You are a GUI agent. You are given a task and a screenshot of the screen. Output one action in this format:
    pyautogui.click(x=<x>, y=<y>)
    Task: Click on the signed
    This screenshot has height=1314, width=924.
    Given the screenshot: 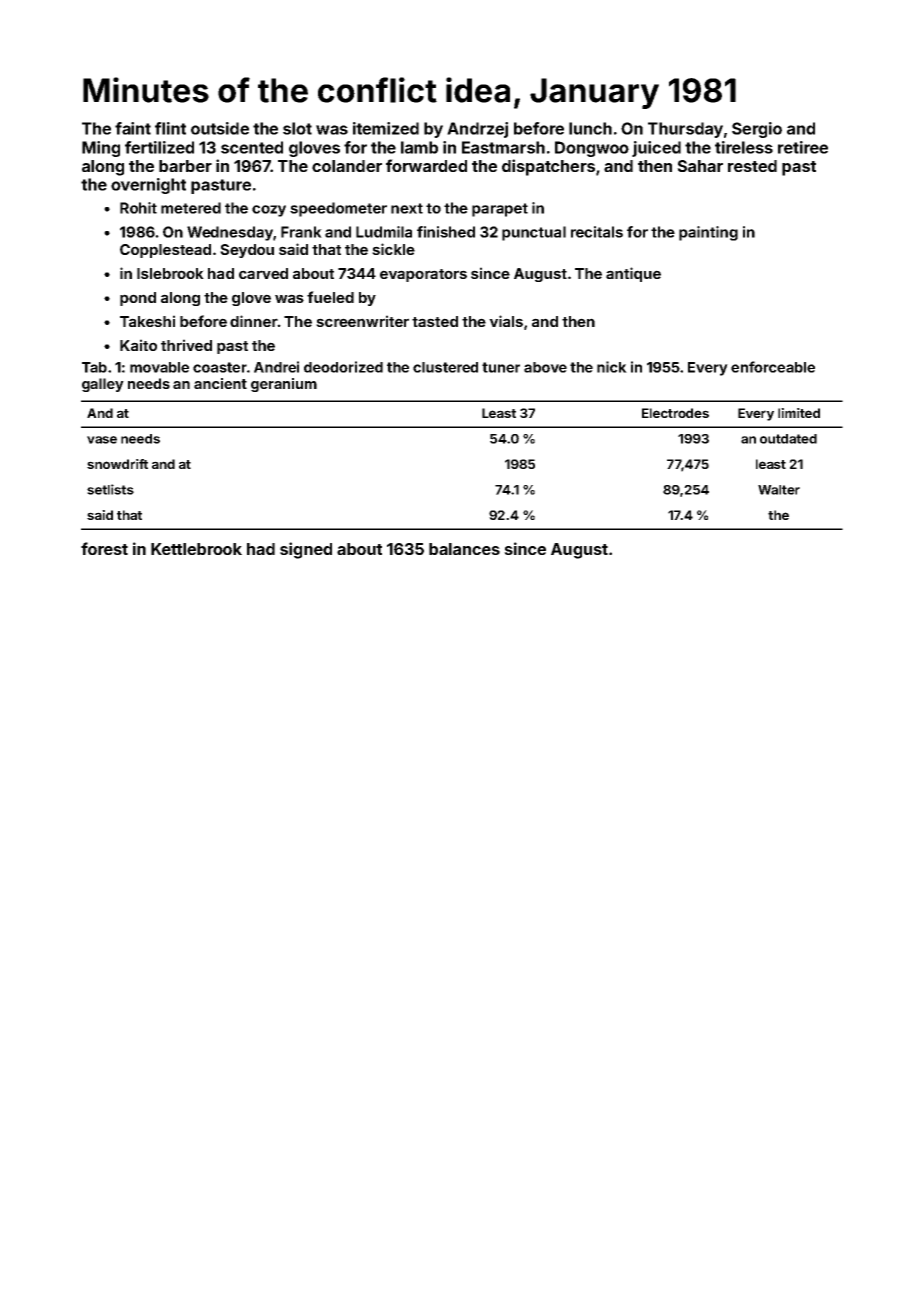 What is the action you would take?
    pyautogui.click(x=306, y=550)
